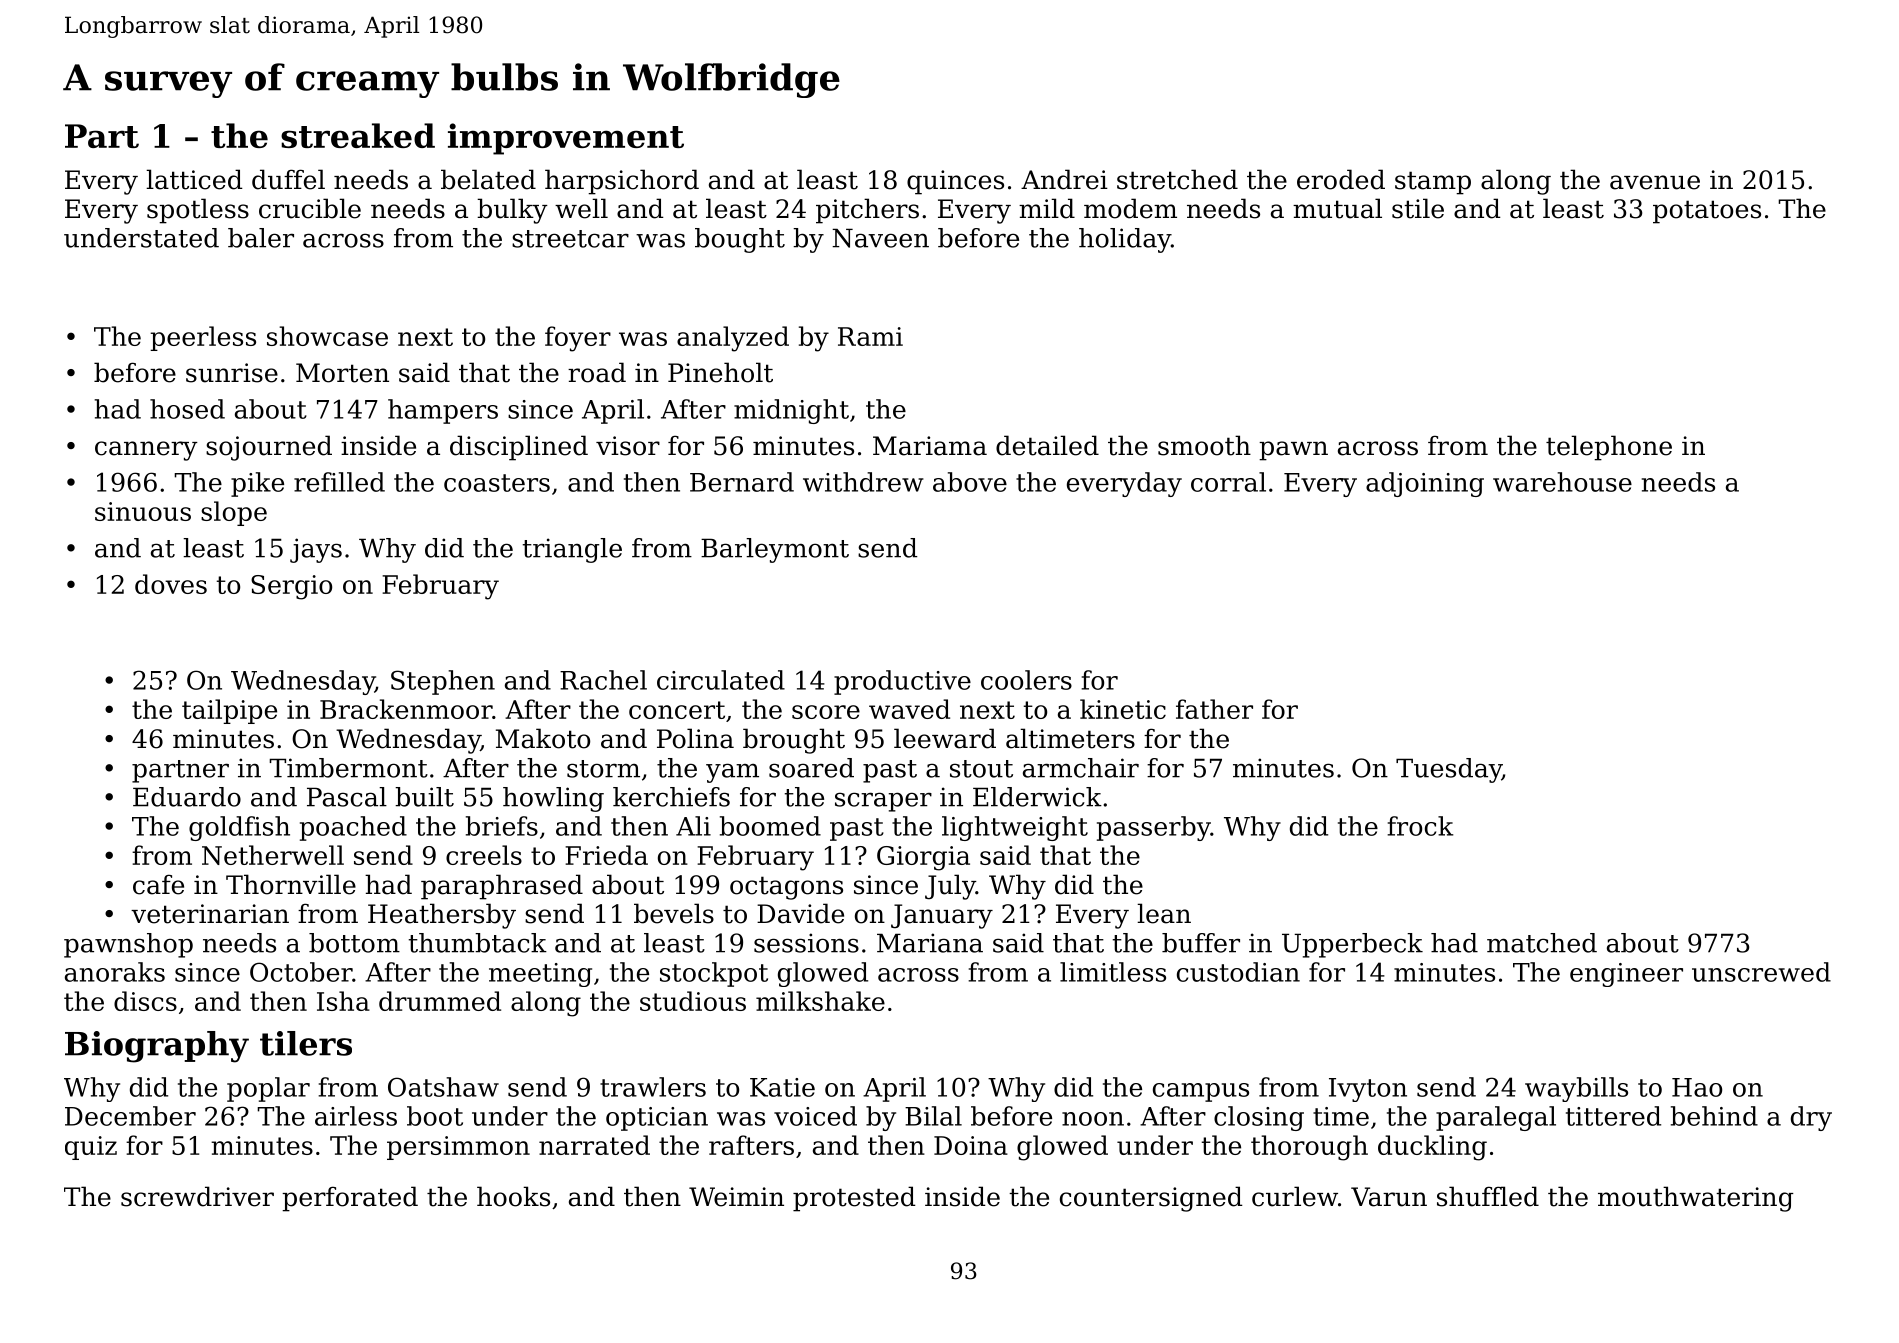 The width and height of the screenshot is (1899, 1343). I want to click on Tuesday, so click(1449, 770).
